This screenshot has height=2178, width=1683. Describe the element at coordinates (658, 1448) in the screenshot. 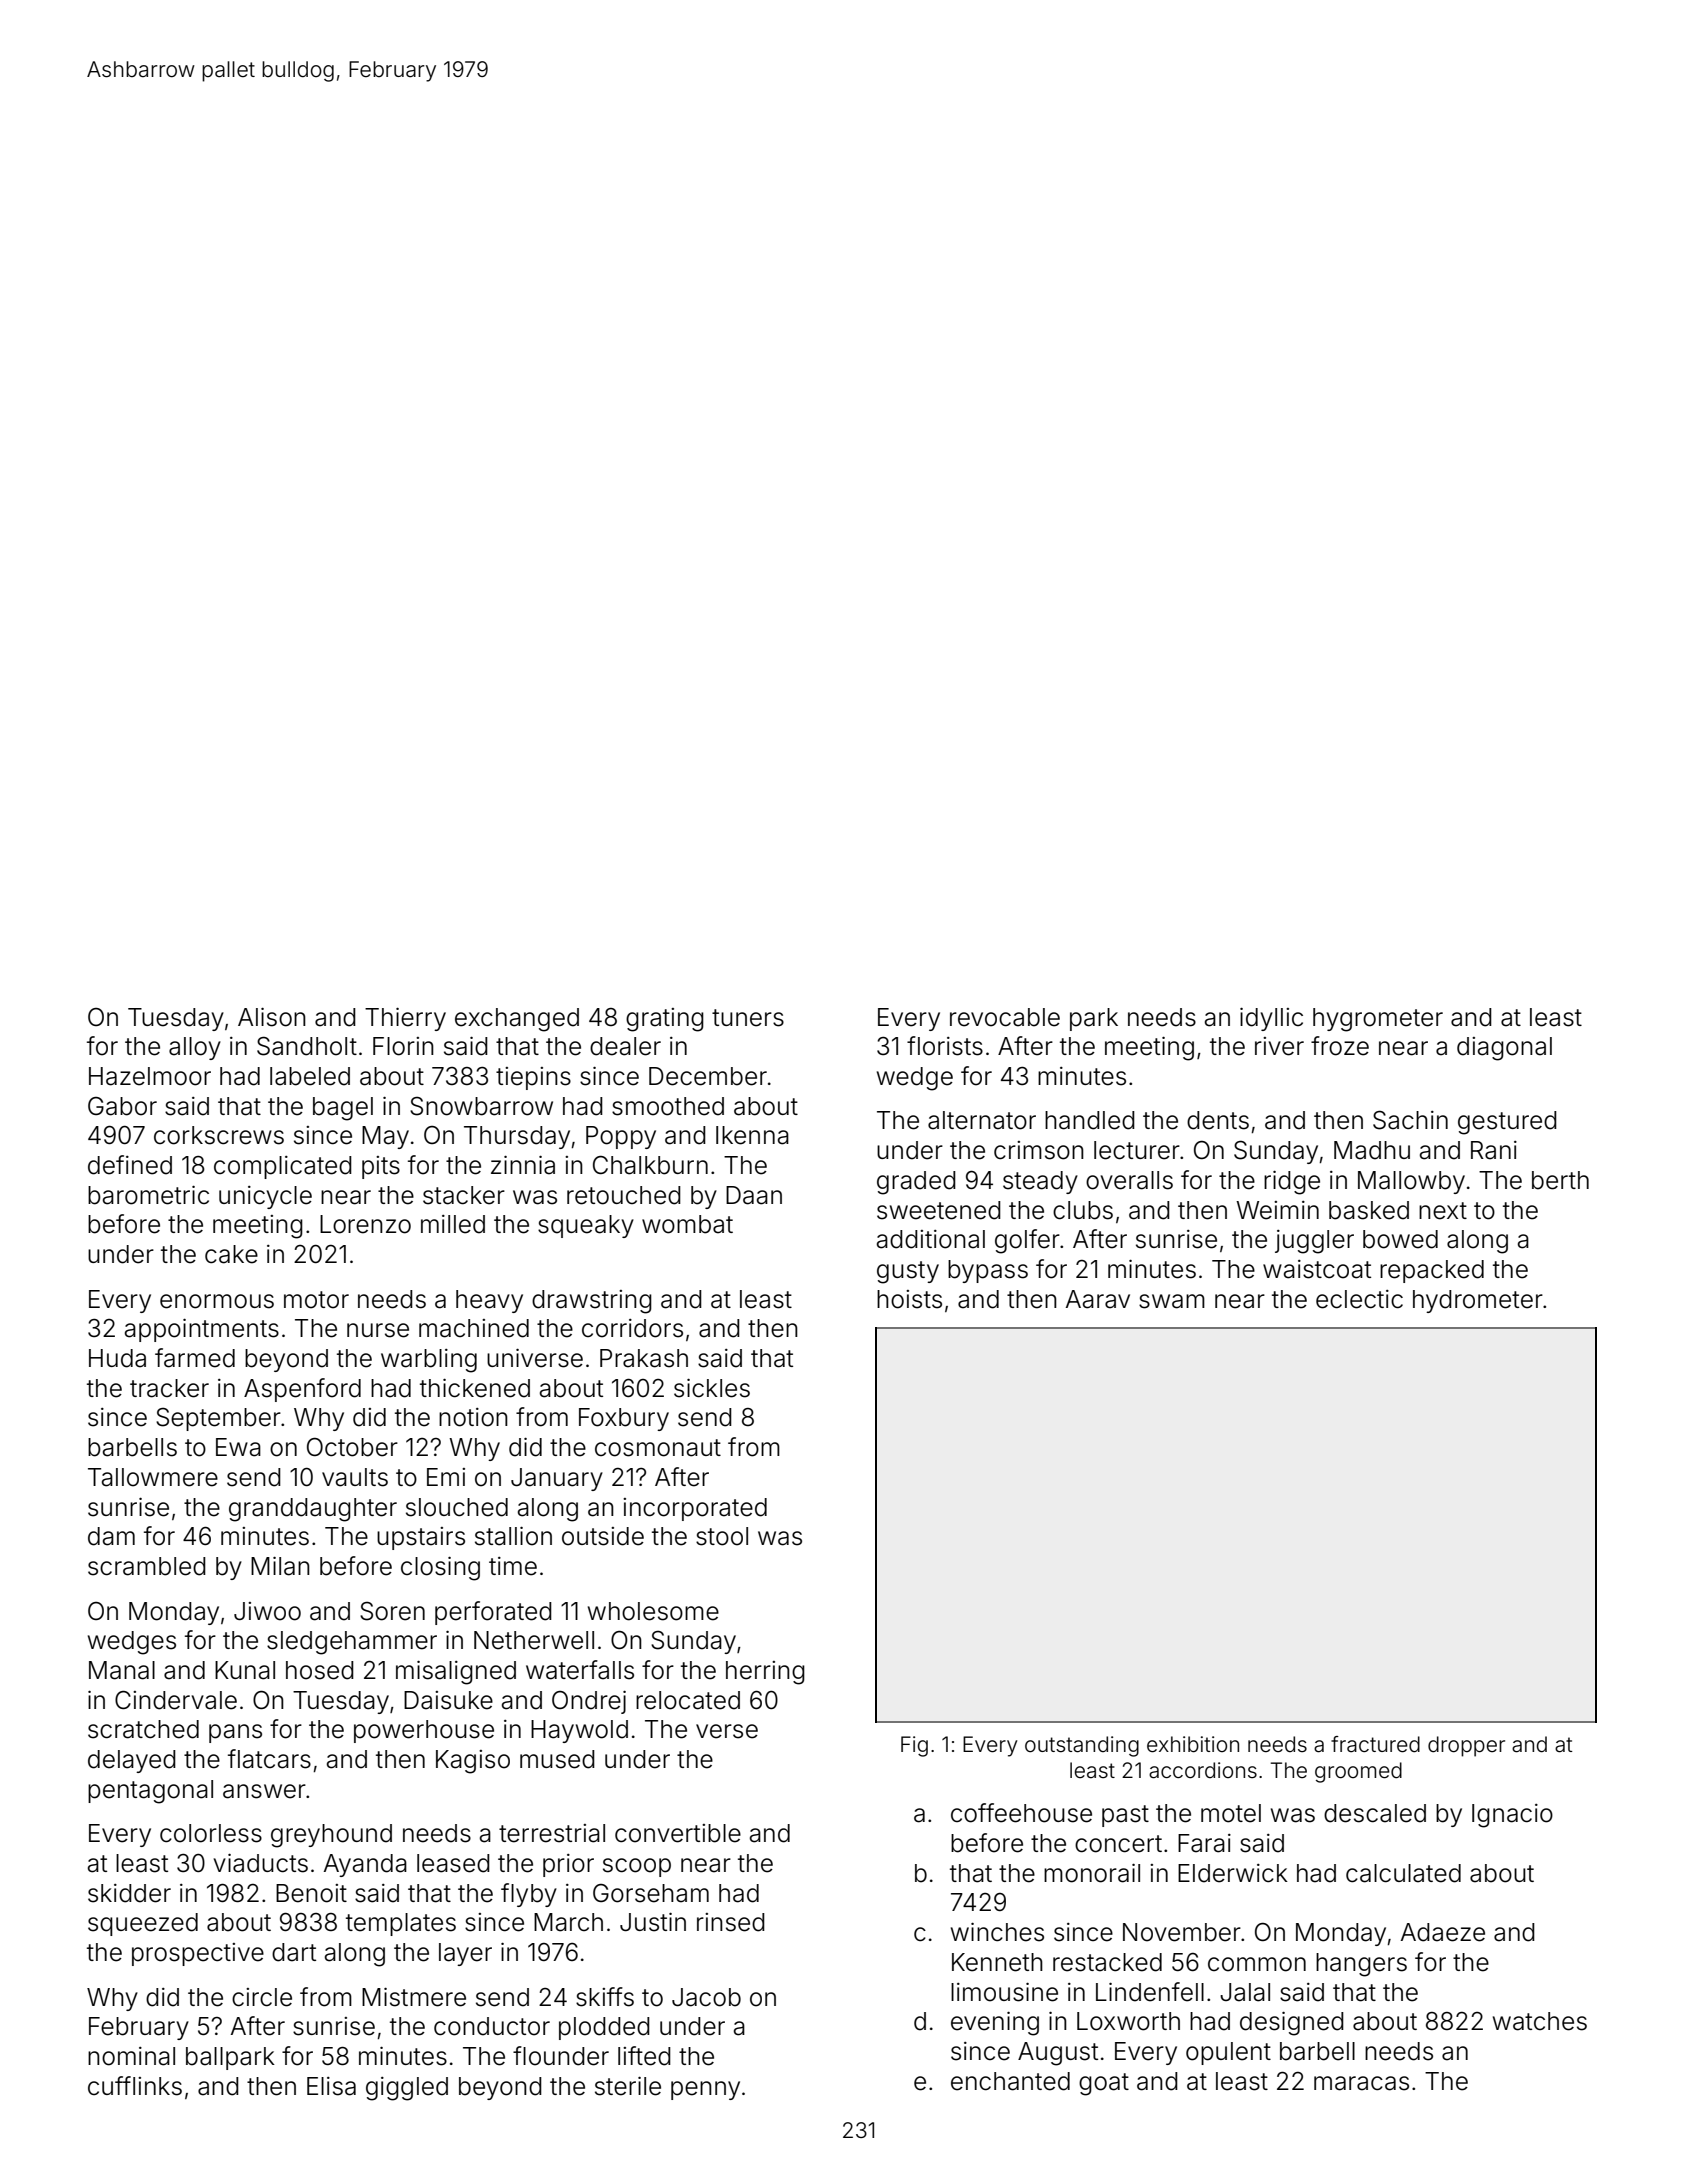

I see `cosmonaut` at that location.
